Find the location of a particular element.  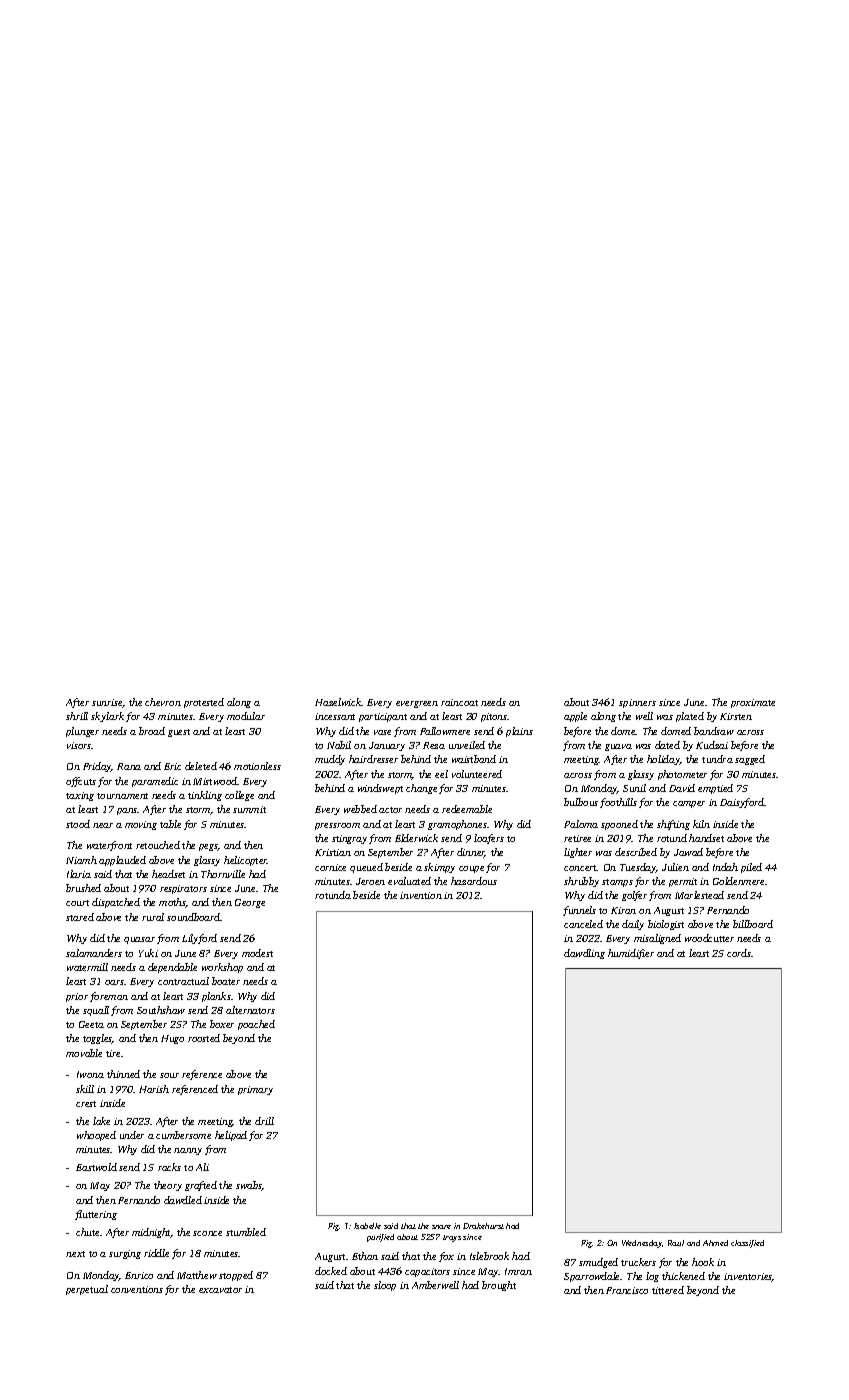

summit is located at coordinates (249, 809).
